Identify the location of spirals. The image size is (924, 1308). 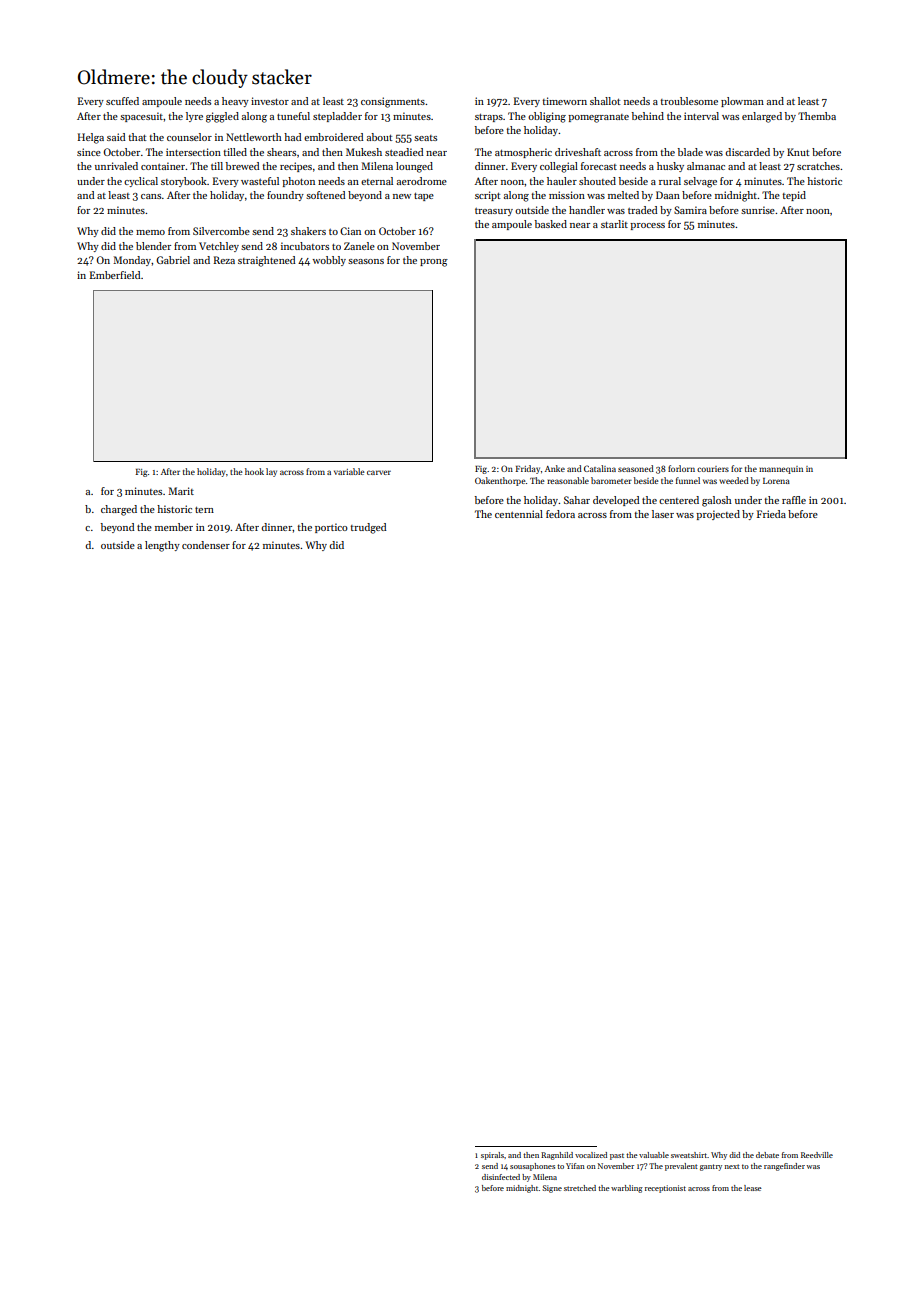
(492, 1156).
